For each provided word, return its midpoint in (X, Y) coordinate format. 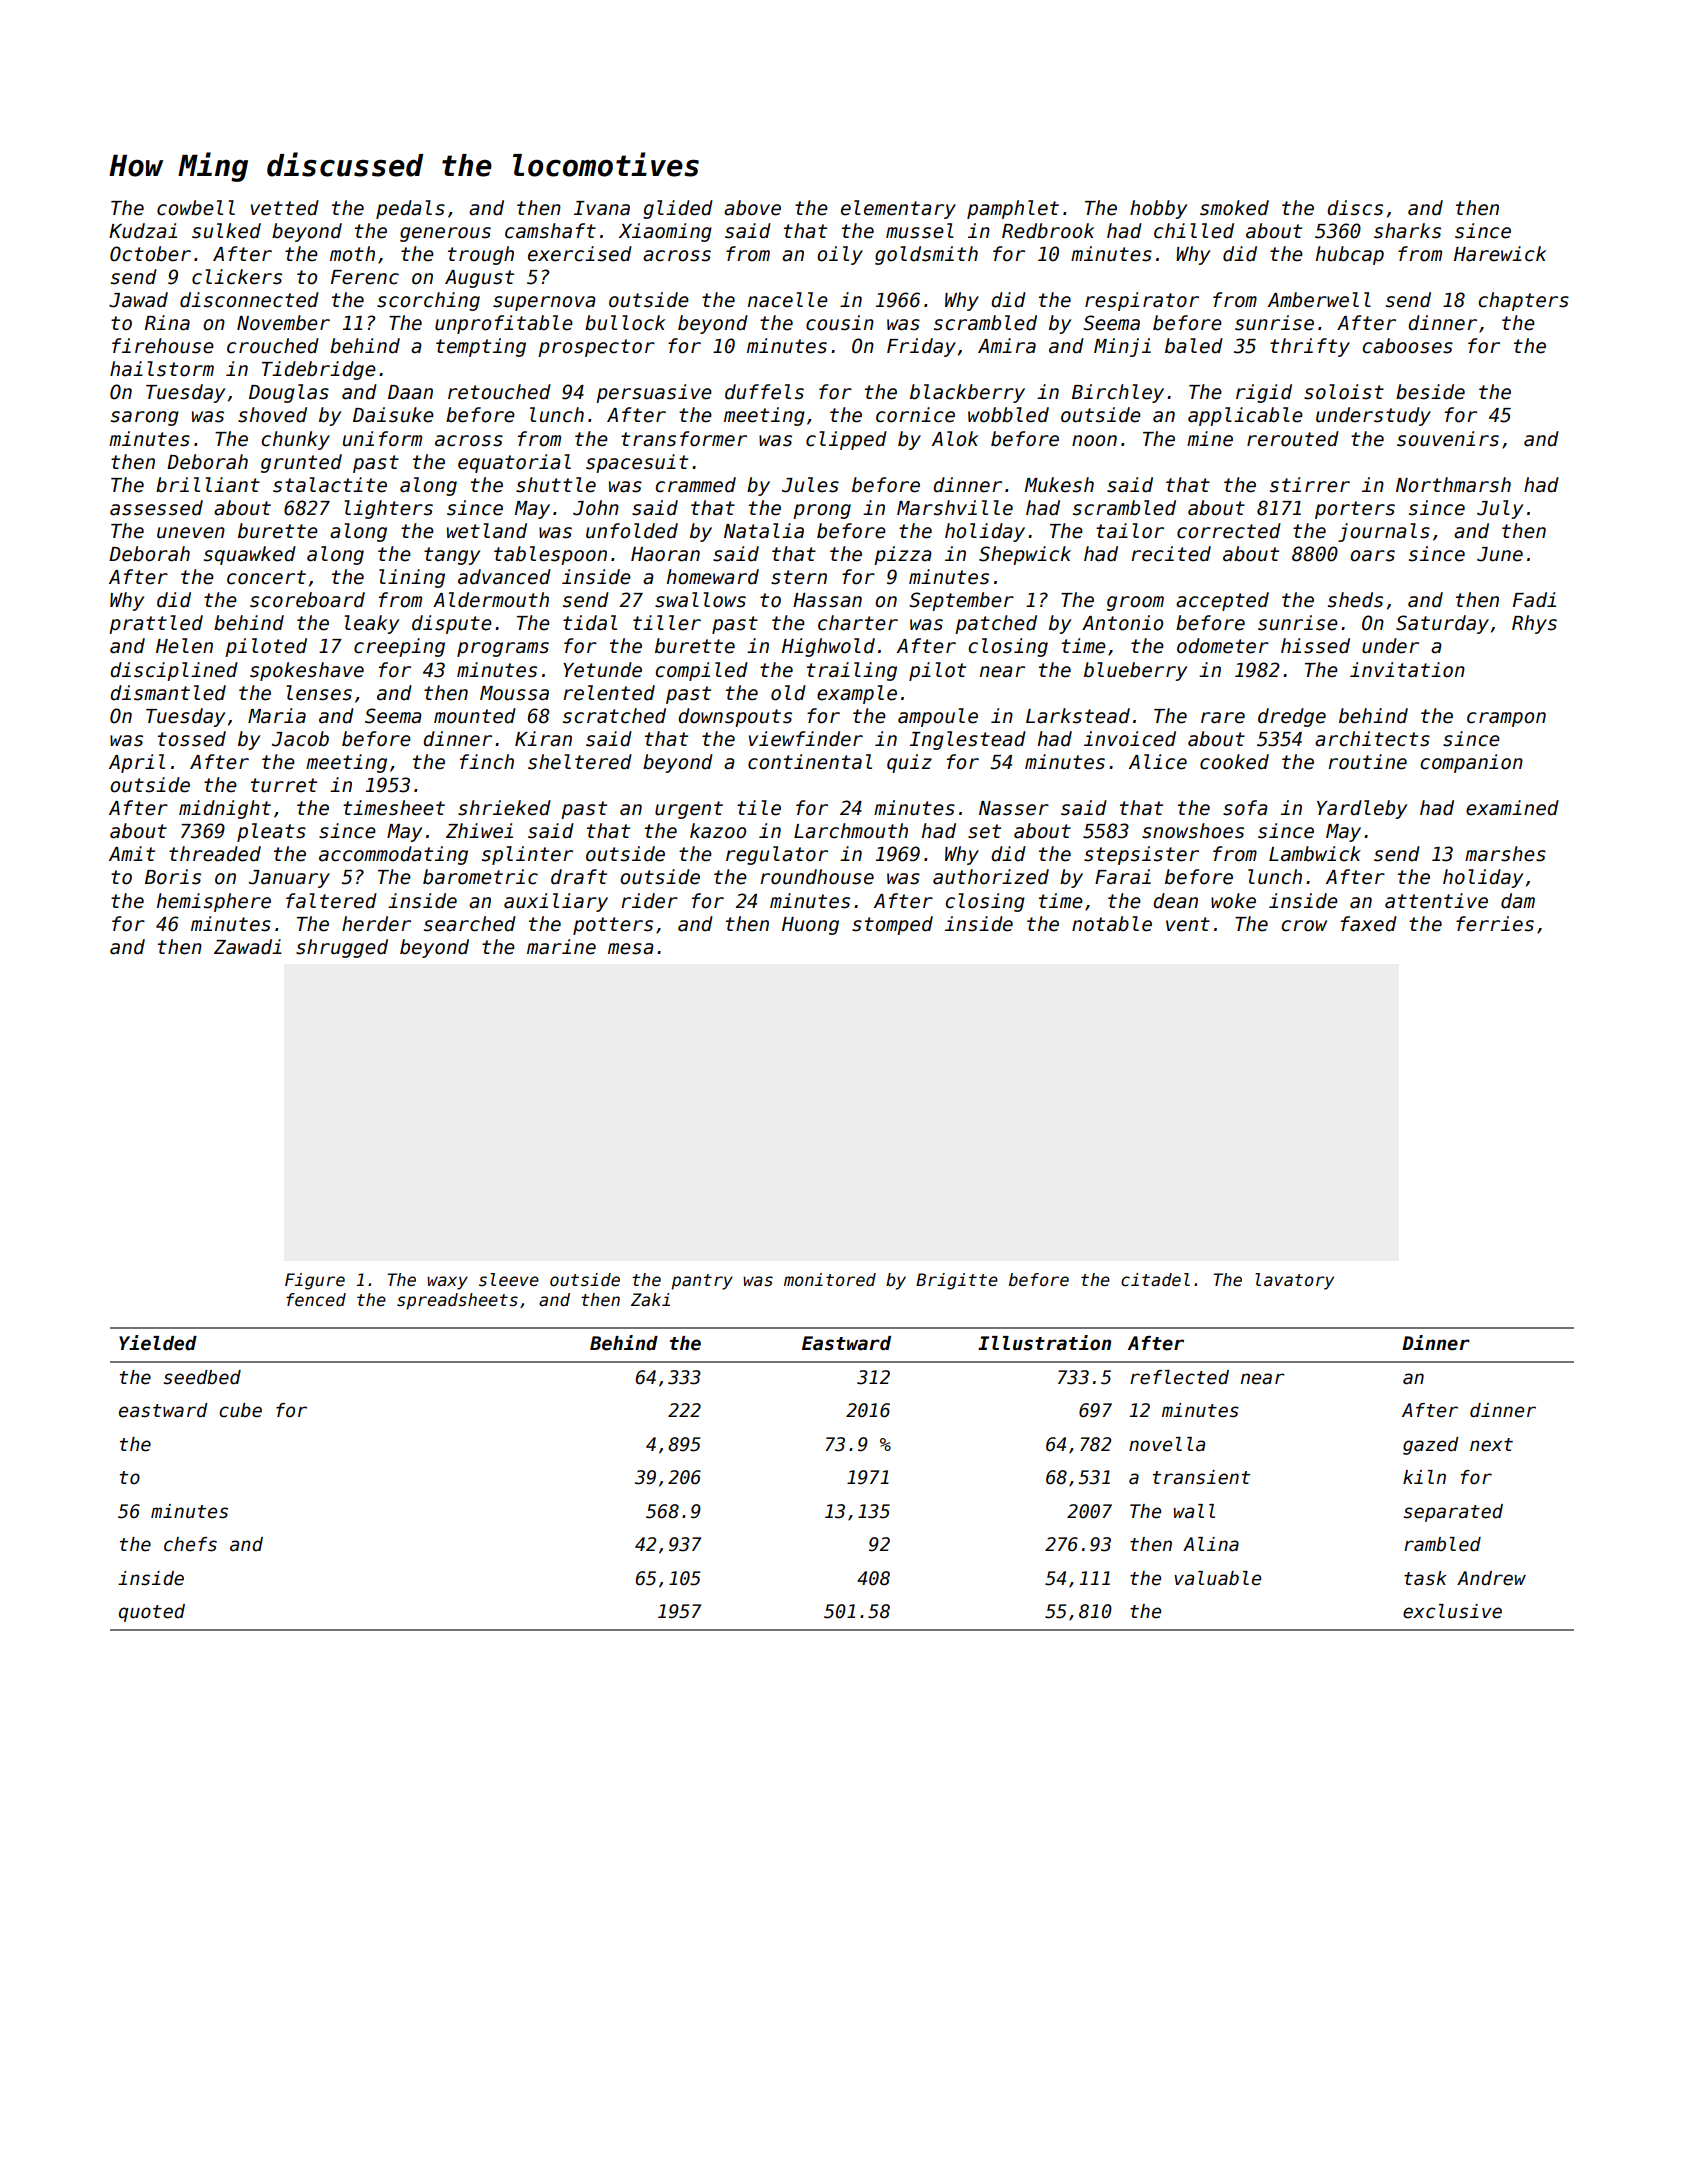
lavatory (1294, 1281)
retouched (499, 392)
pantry (702, 1282)
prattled (156, 624)
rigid (1264, 393)
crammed (695, 485)
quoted (152, 1613)
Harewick (1500, 254)
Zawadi (248, 947)
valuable (1217, 1578)
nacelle (788, 300)
